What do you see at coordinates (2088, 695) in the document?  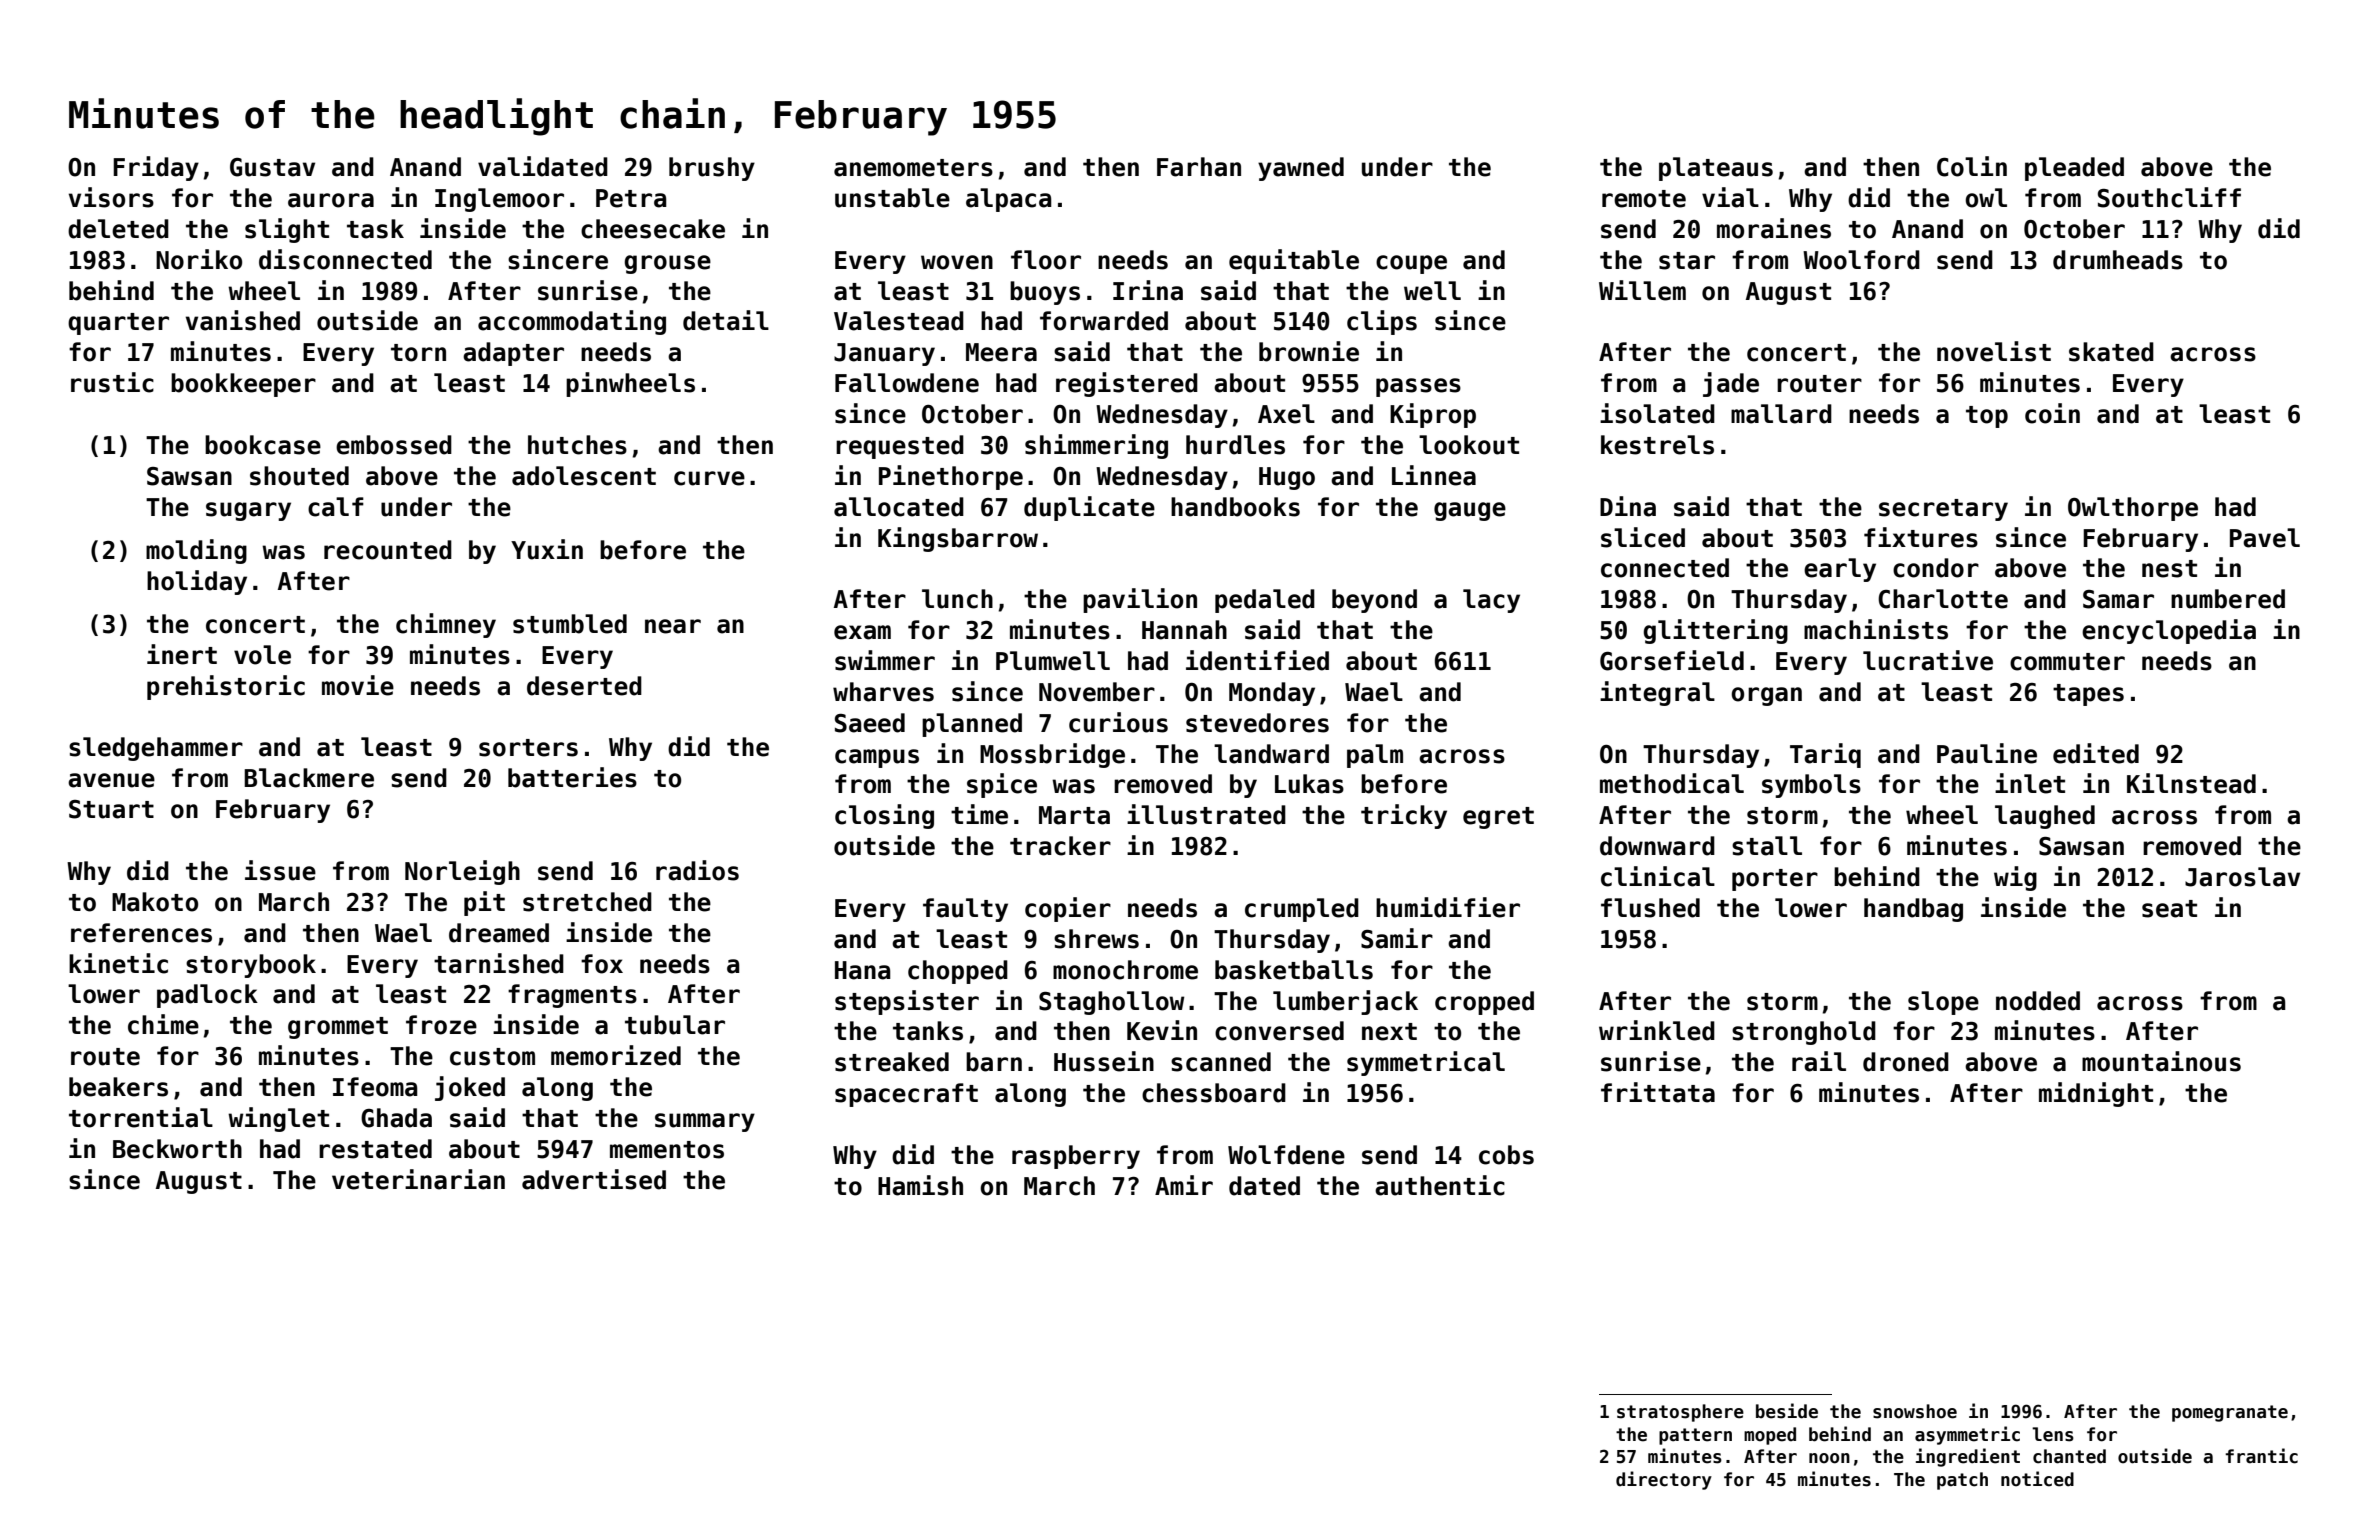 I see `tapes` at bounding box center [2088, 695].
